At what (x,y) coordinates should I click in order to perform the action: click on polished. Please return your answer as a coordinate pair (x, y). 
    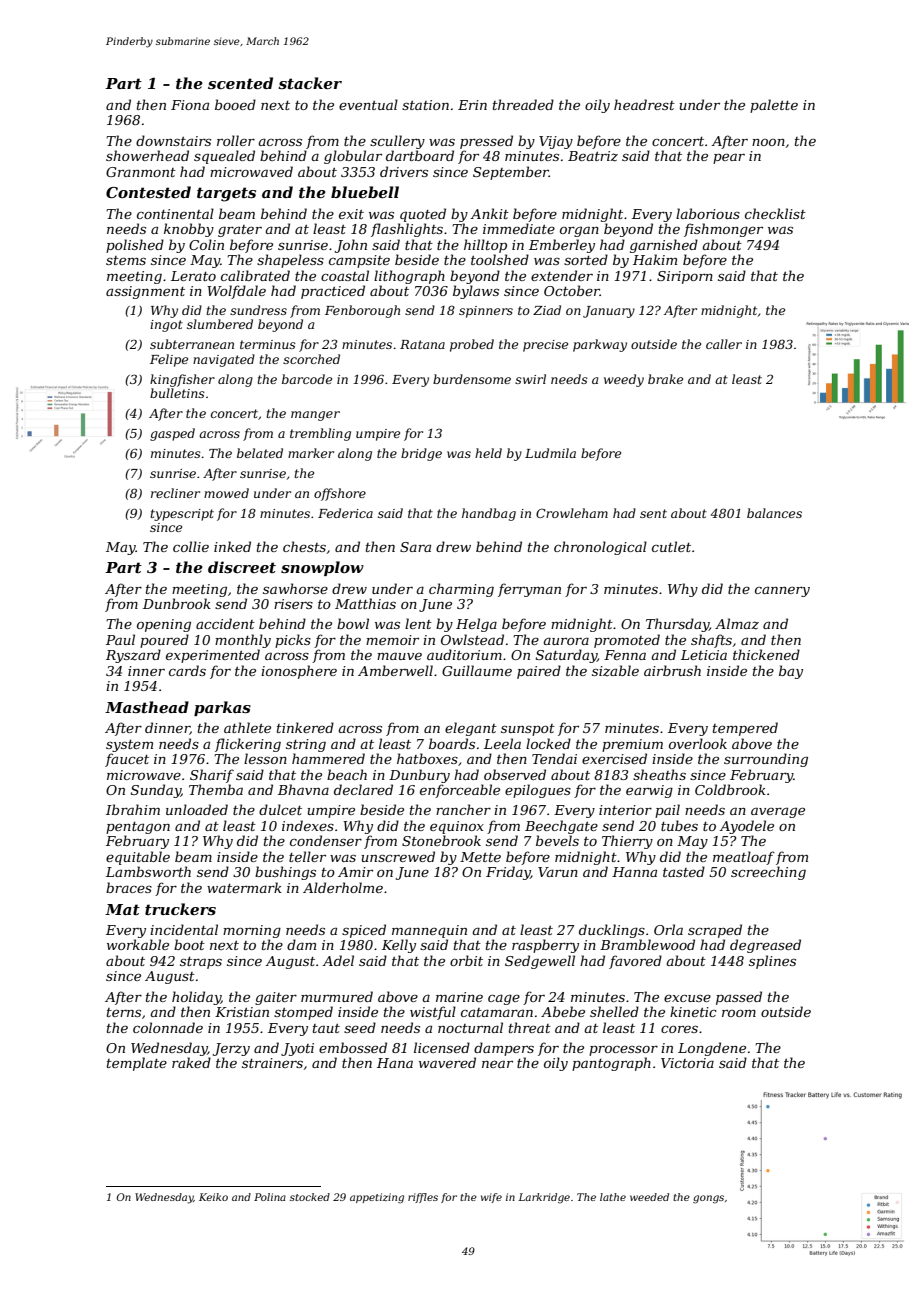
    Looking at the image, I should click on (135, 246).
